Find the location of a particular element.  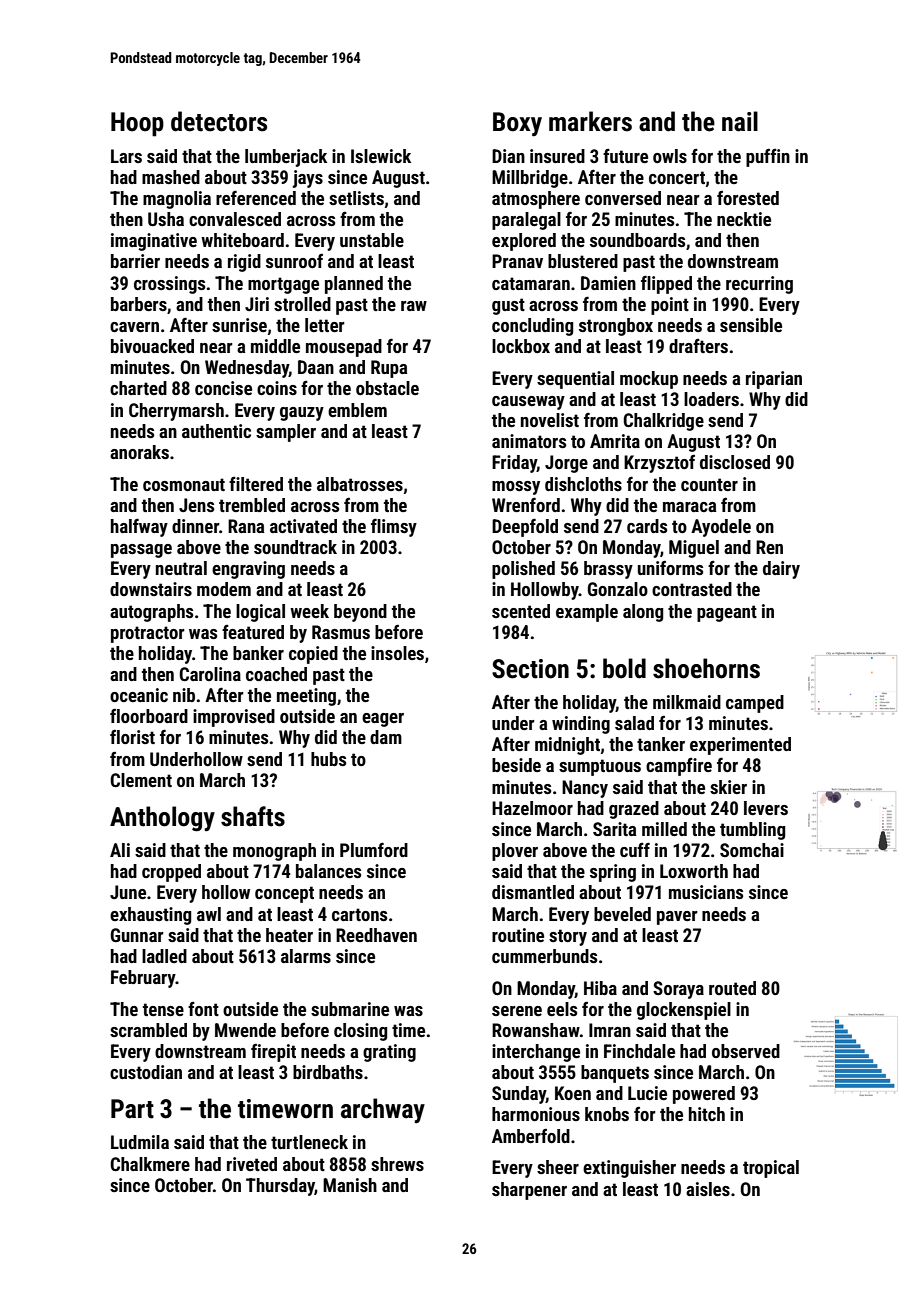

Anthology is located at coordinates (162, 819).
